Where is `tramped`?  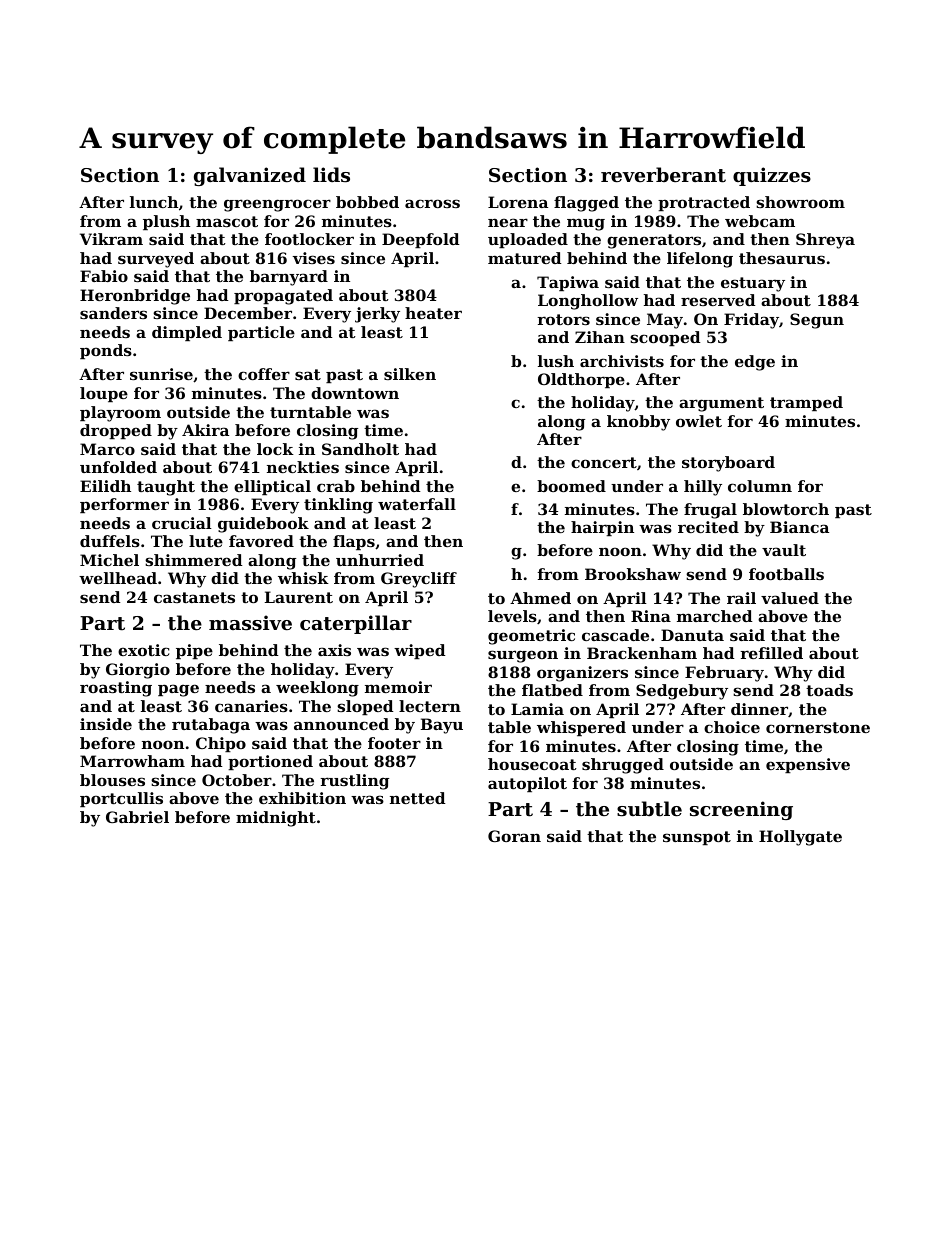
tramped is located at coordinates (806, 403).
